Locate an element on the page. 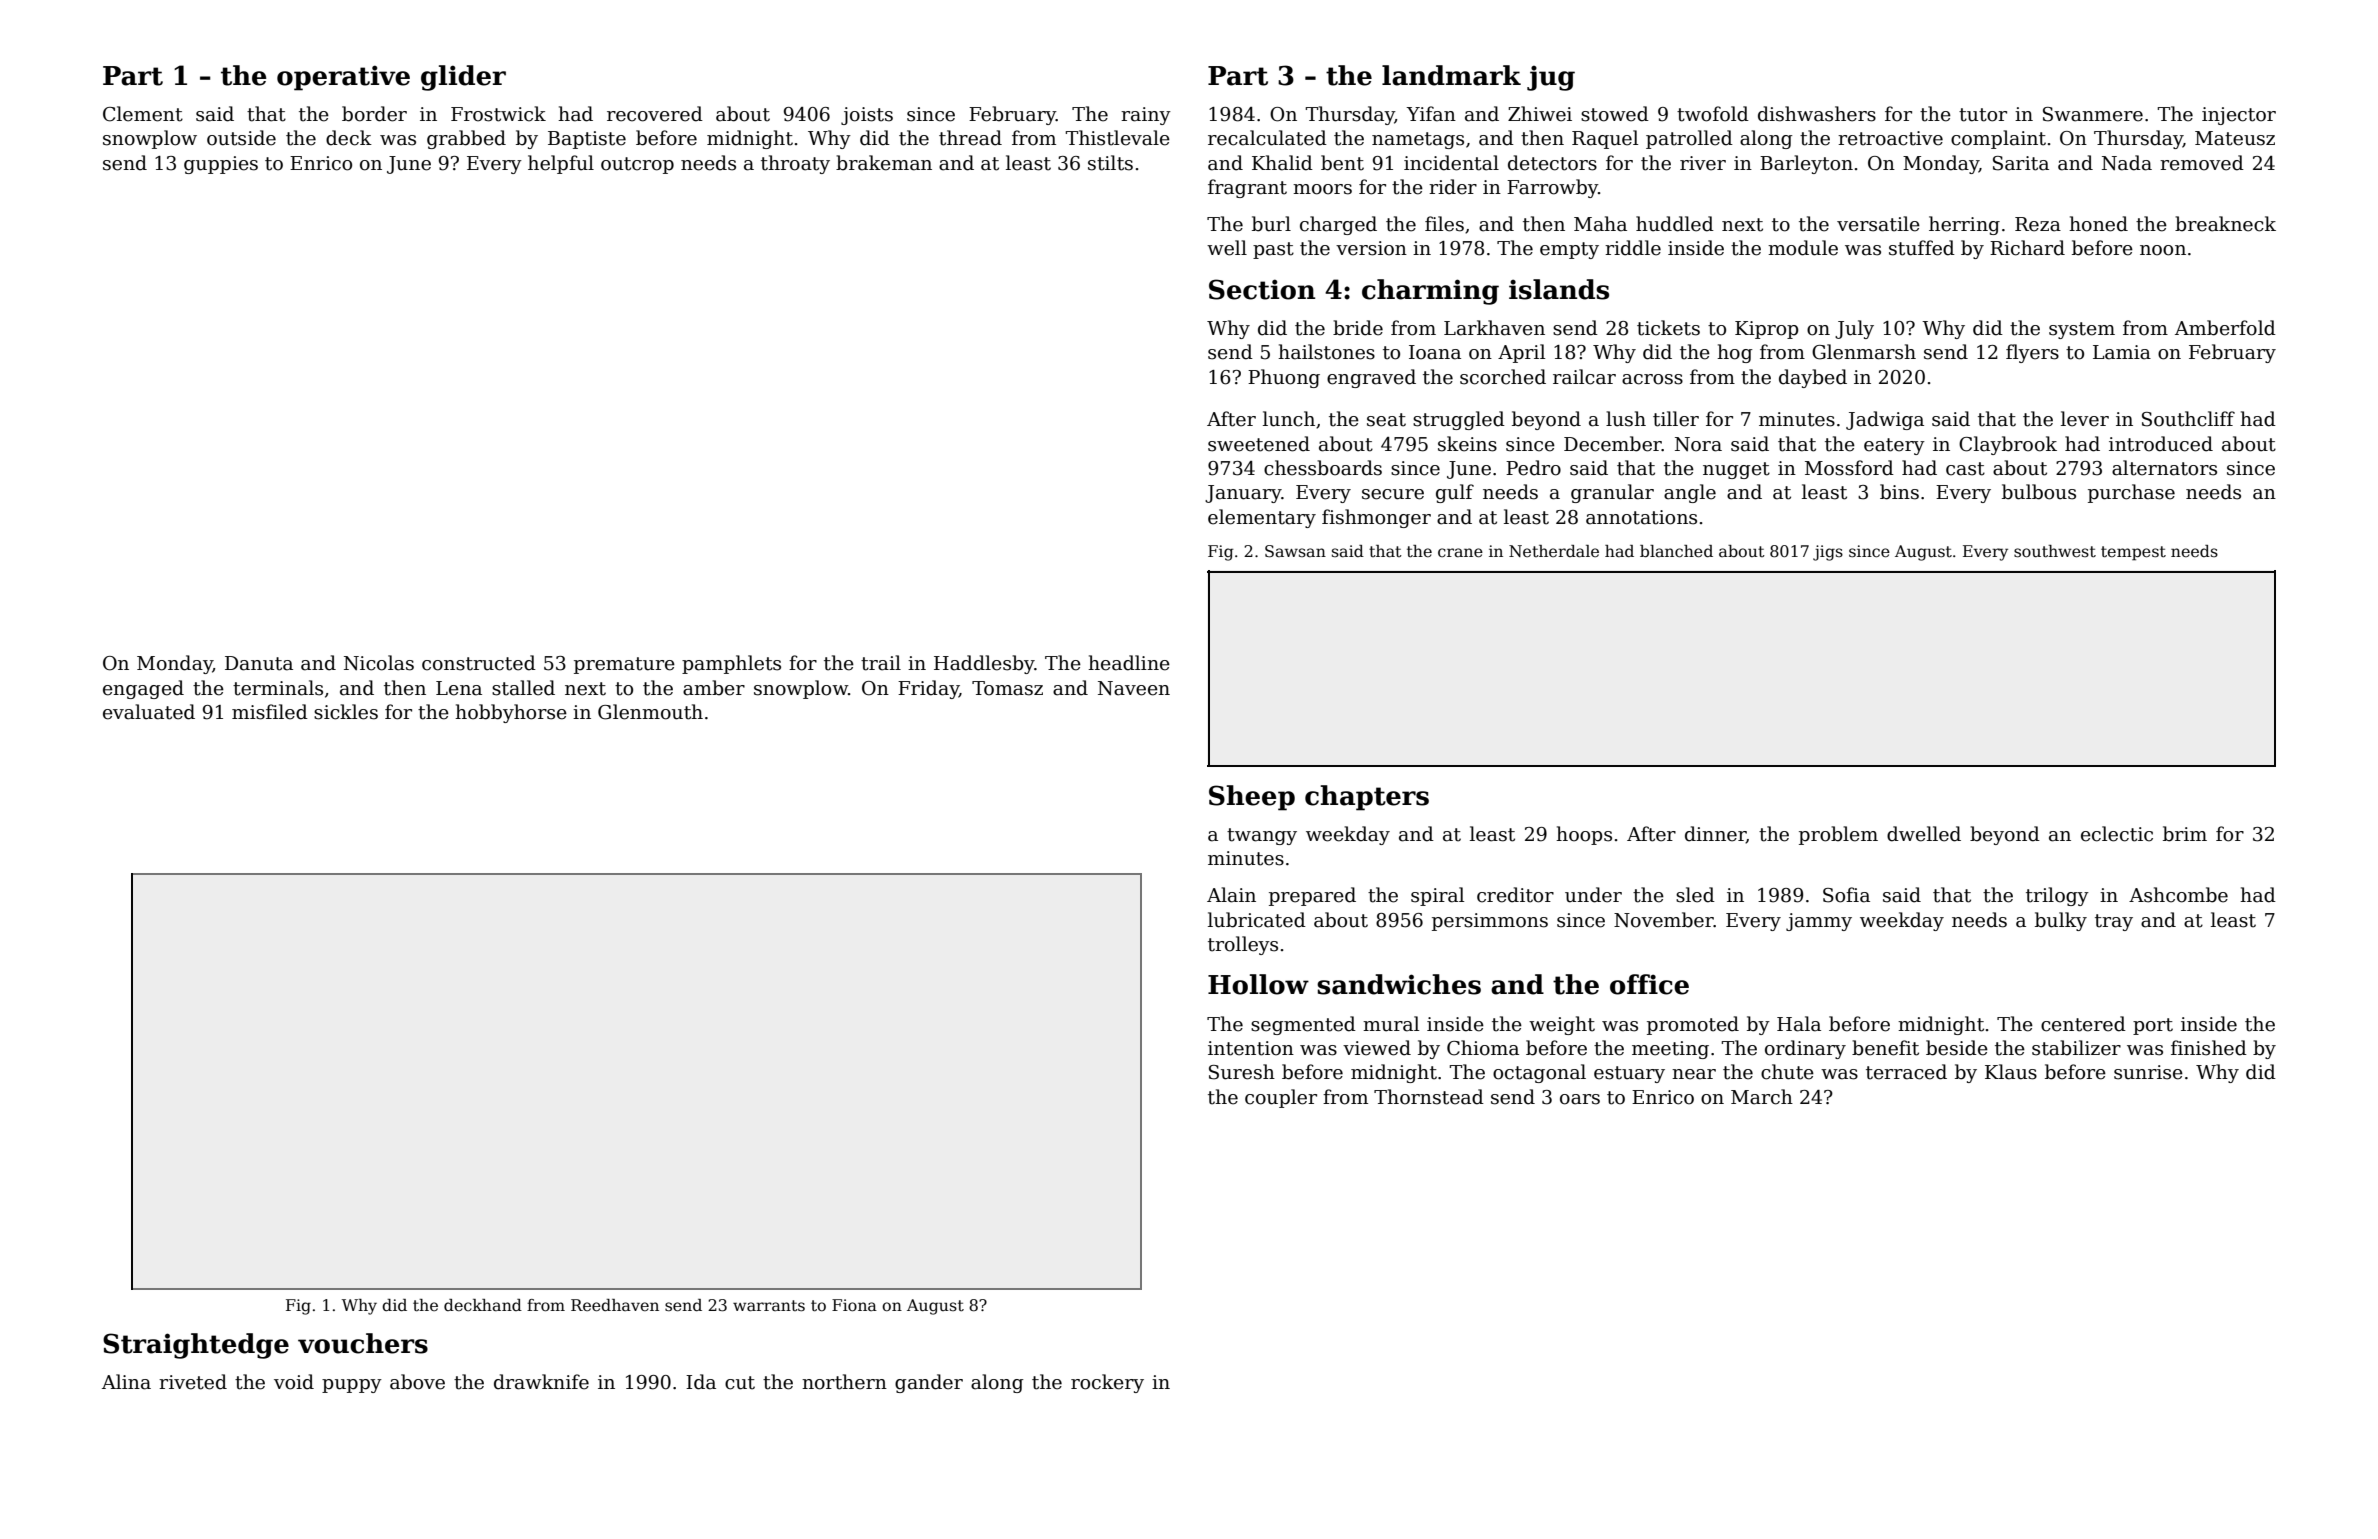  Naveen is located at coordinates (1134, 688).
